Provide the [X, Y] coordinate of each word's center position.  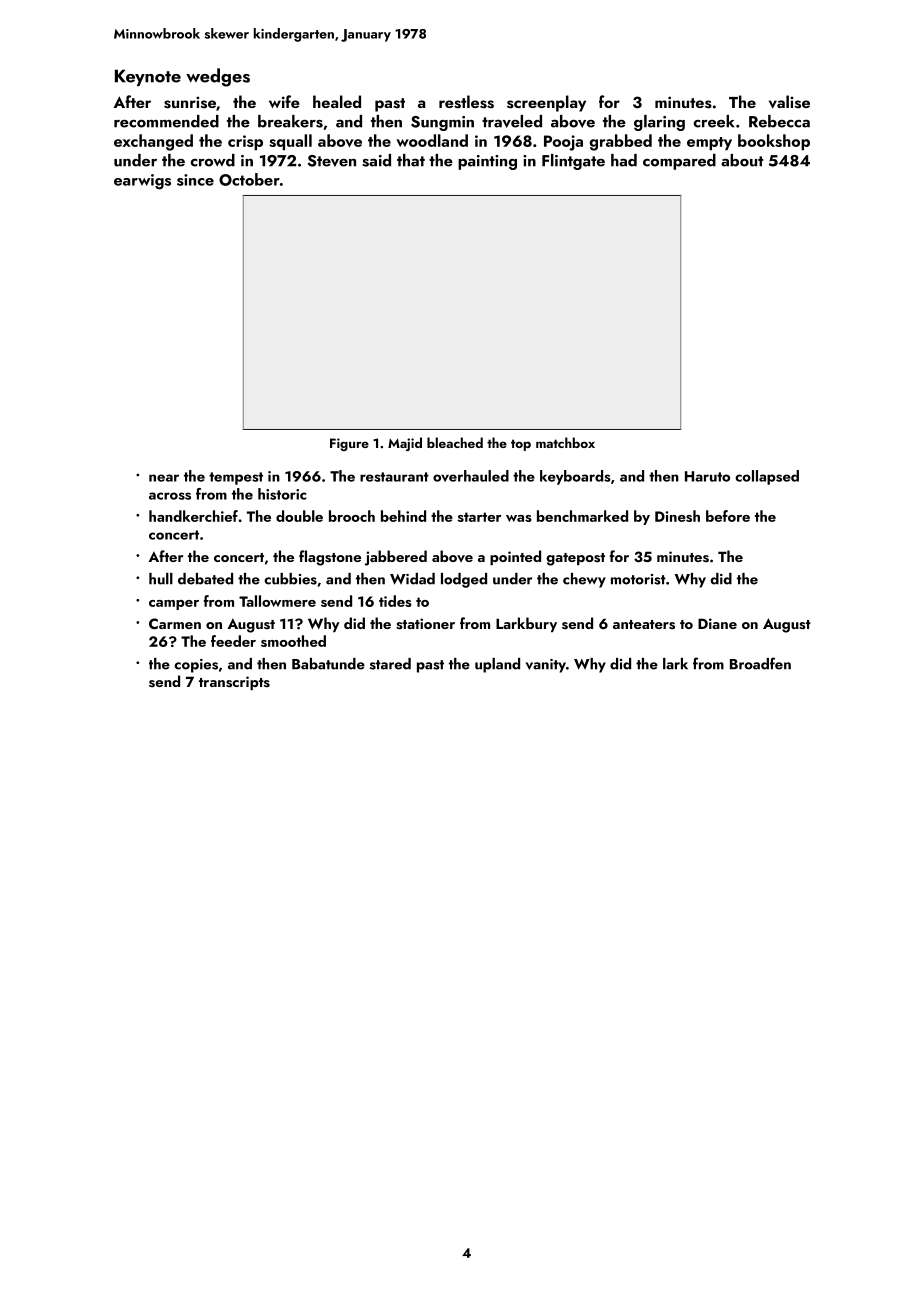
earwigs [142, 182]
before [728, 516]
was [519, 518]
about [742, 160]
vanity [546, 666]
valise [789, 102]
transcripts [234, 683]
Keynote [148, 78]
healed [337, 101]
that [411, 160]
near [164, 478]
